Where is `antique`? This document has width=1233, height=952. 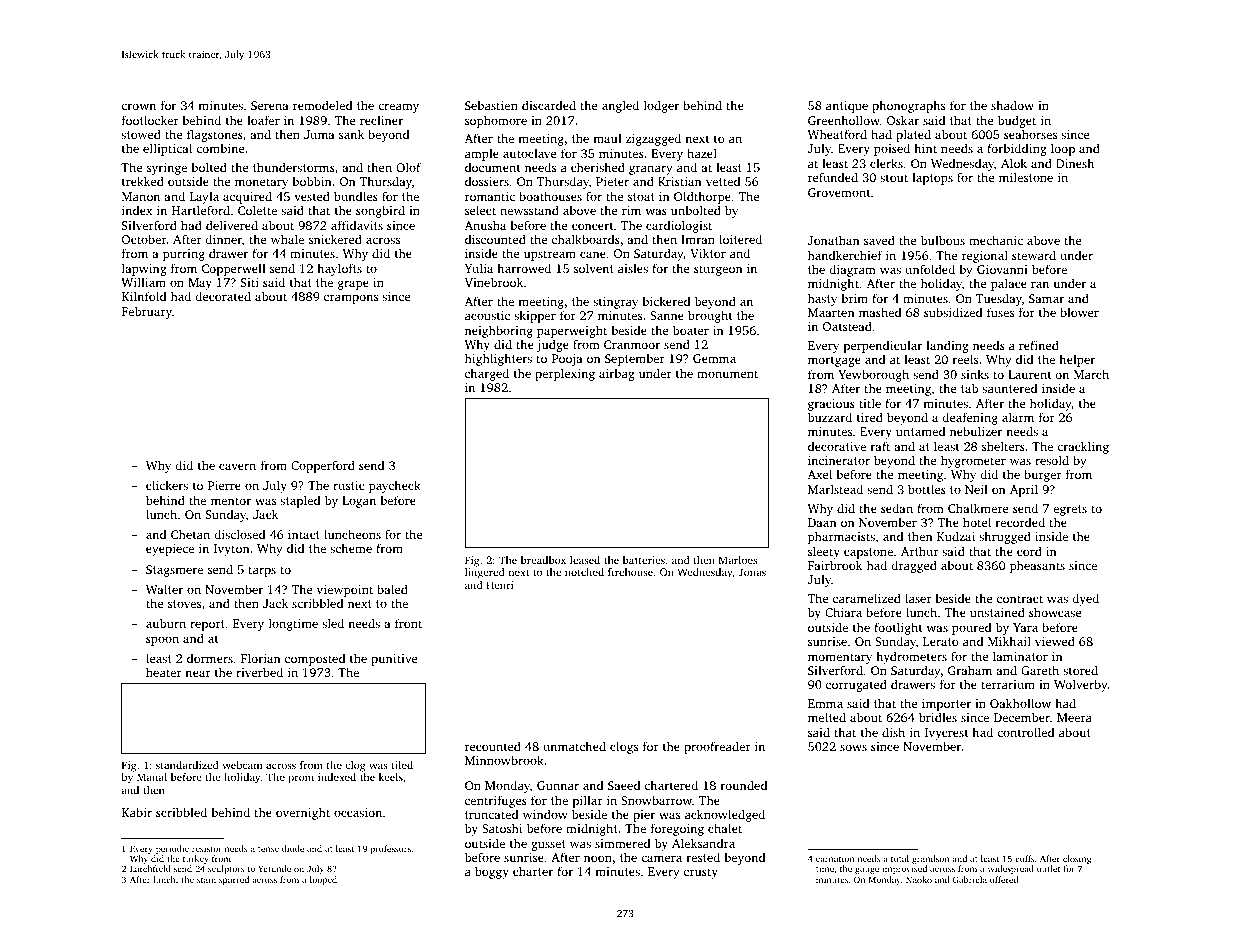 antique is located at coordinates (847, 107).
